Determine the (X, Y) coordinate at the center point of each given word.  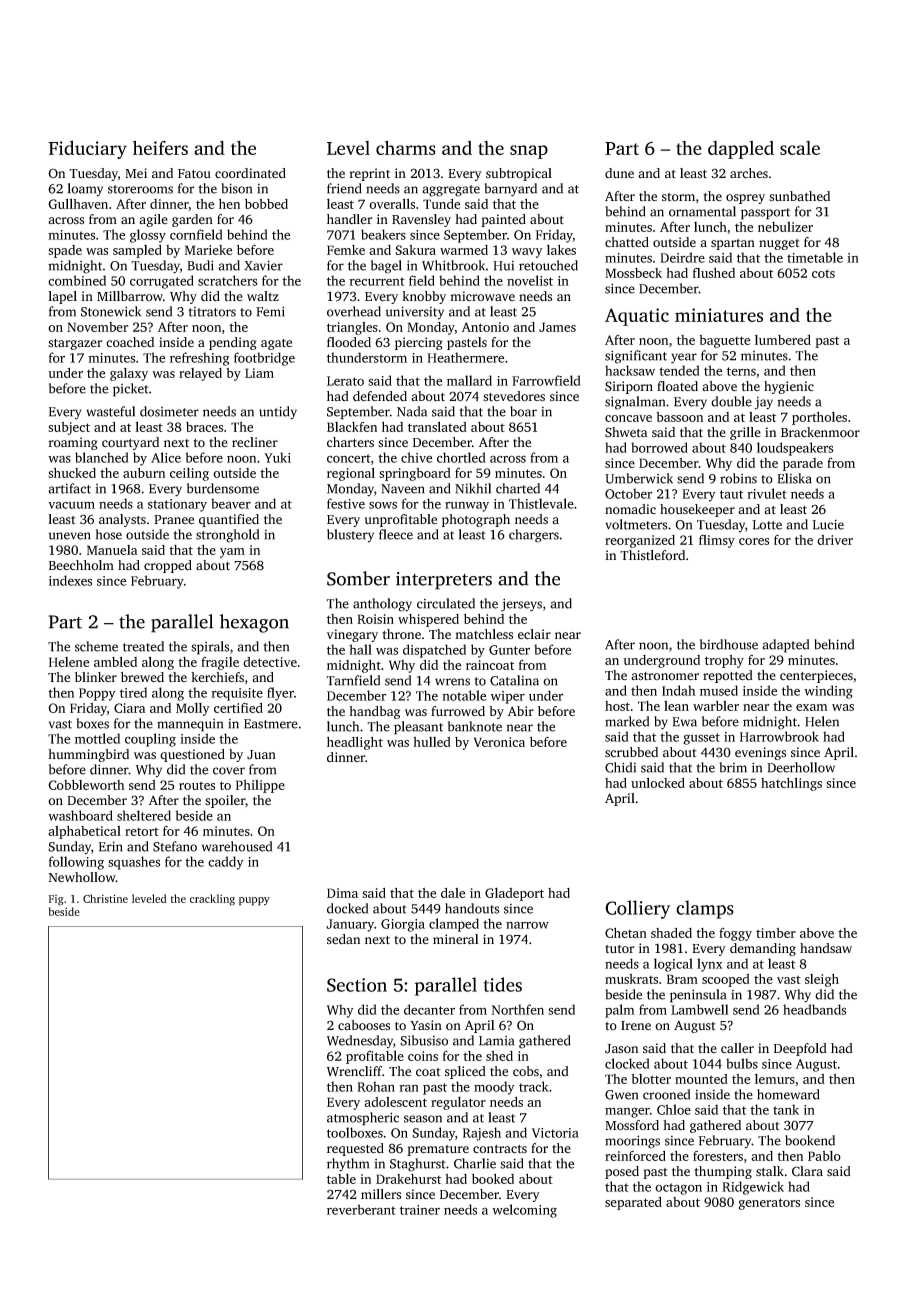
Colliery (637, 909)
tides (503, 984)
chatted (627, 242)
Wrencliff (354, 1071)
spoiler (225, 801)
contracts (500, 1149)
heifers (160, 147)
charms (406, 147)
